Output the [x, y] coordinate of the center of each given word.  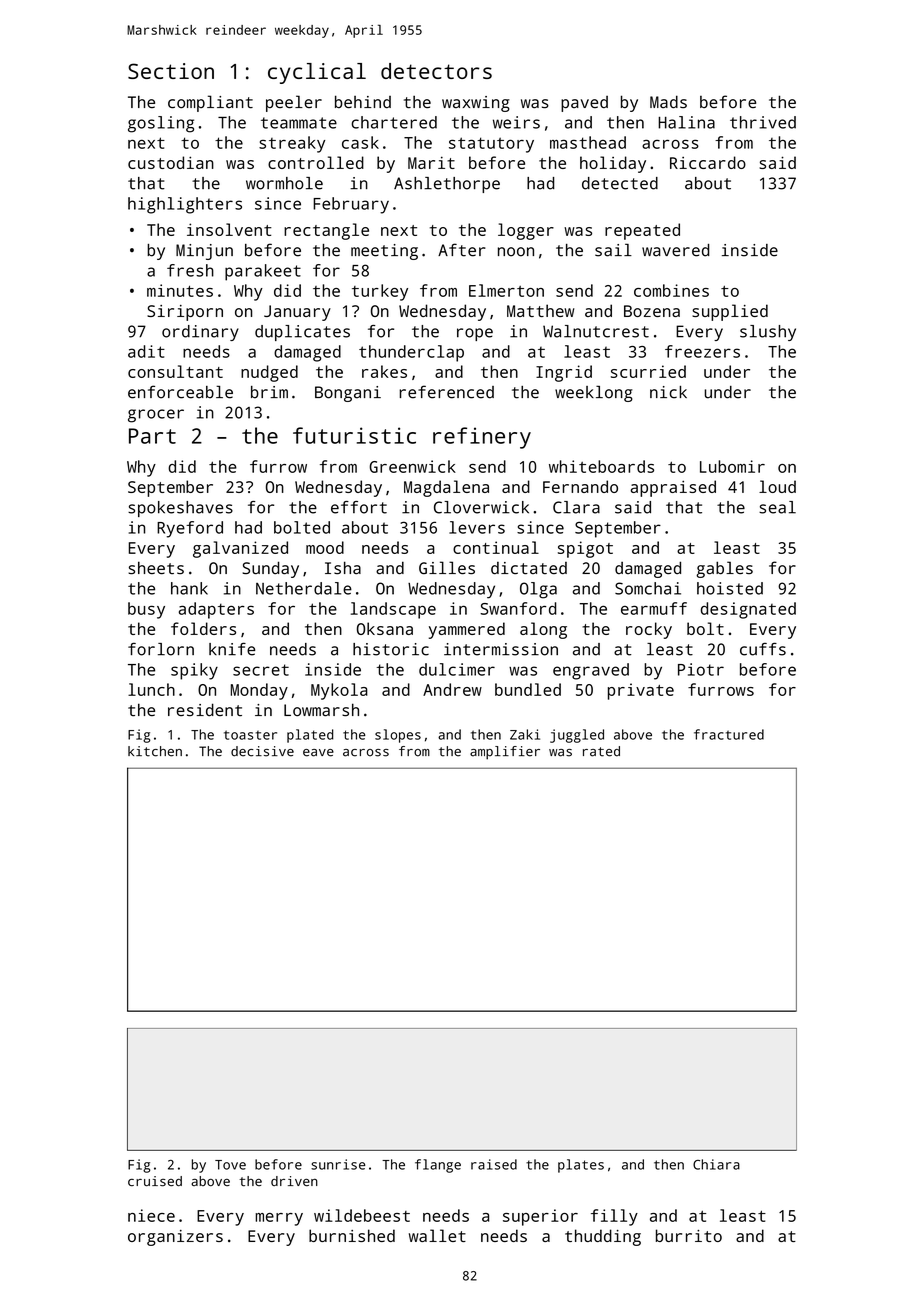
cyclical [317, 73]
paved [584, 104]
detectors [436, 71]
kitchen [155, 751]
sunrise [338, 1164]
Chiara [716, 1164]
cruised [155, 1181]
